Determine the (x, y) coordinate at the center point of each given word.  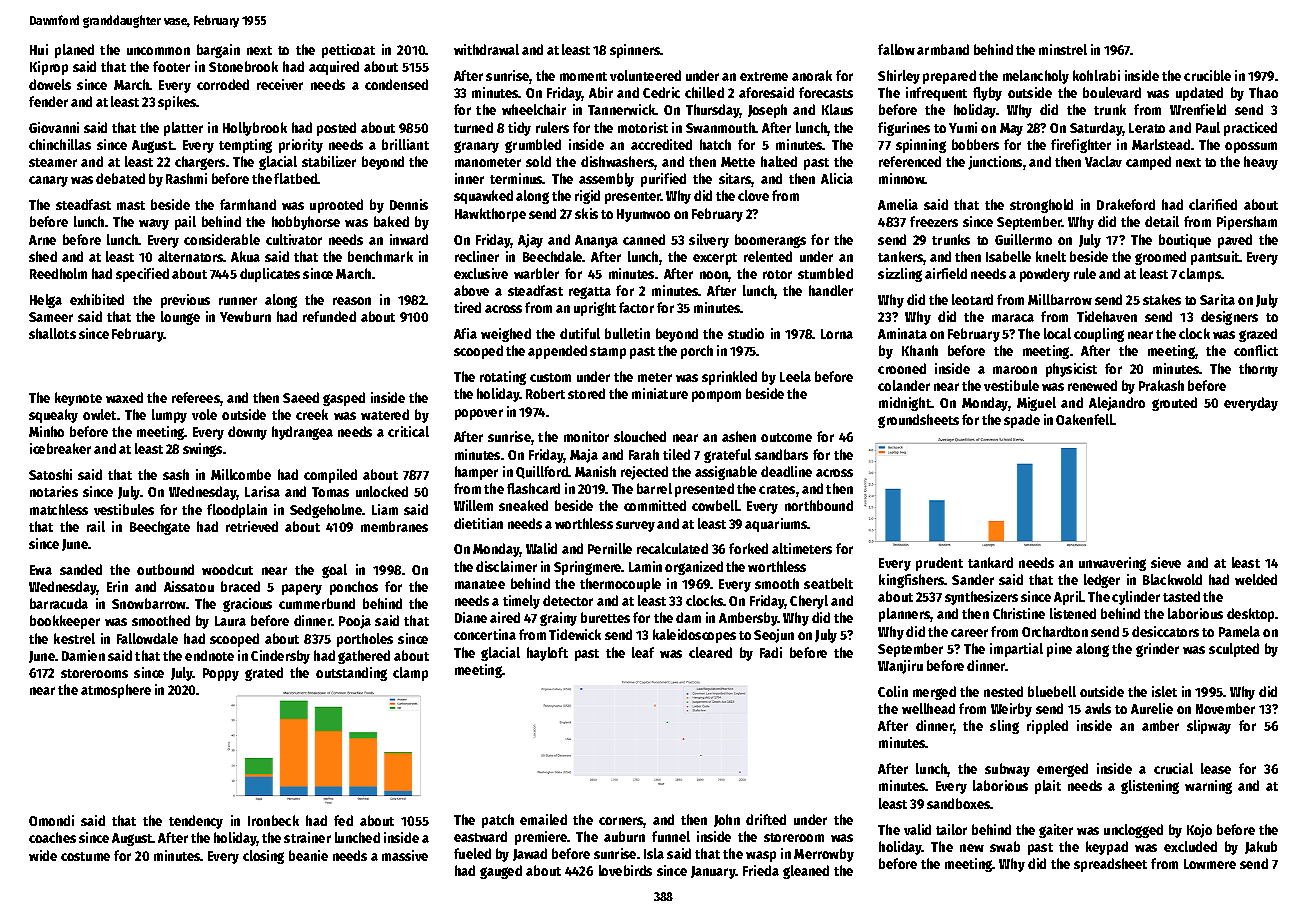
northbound (819, 505)
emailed (543, 819)
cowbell (715, 505)
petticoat (348, 51)
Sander (973, 579)
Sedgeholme (326, 511)
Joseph (767, 111)
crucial (1173, 768)
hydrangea (302, 433)
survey (635, 526)
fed (343, 820)
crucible (1207, 75)
